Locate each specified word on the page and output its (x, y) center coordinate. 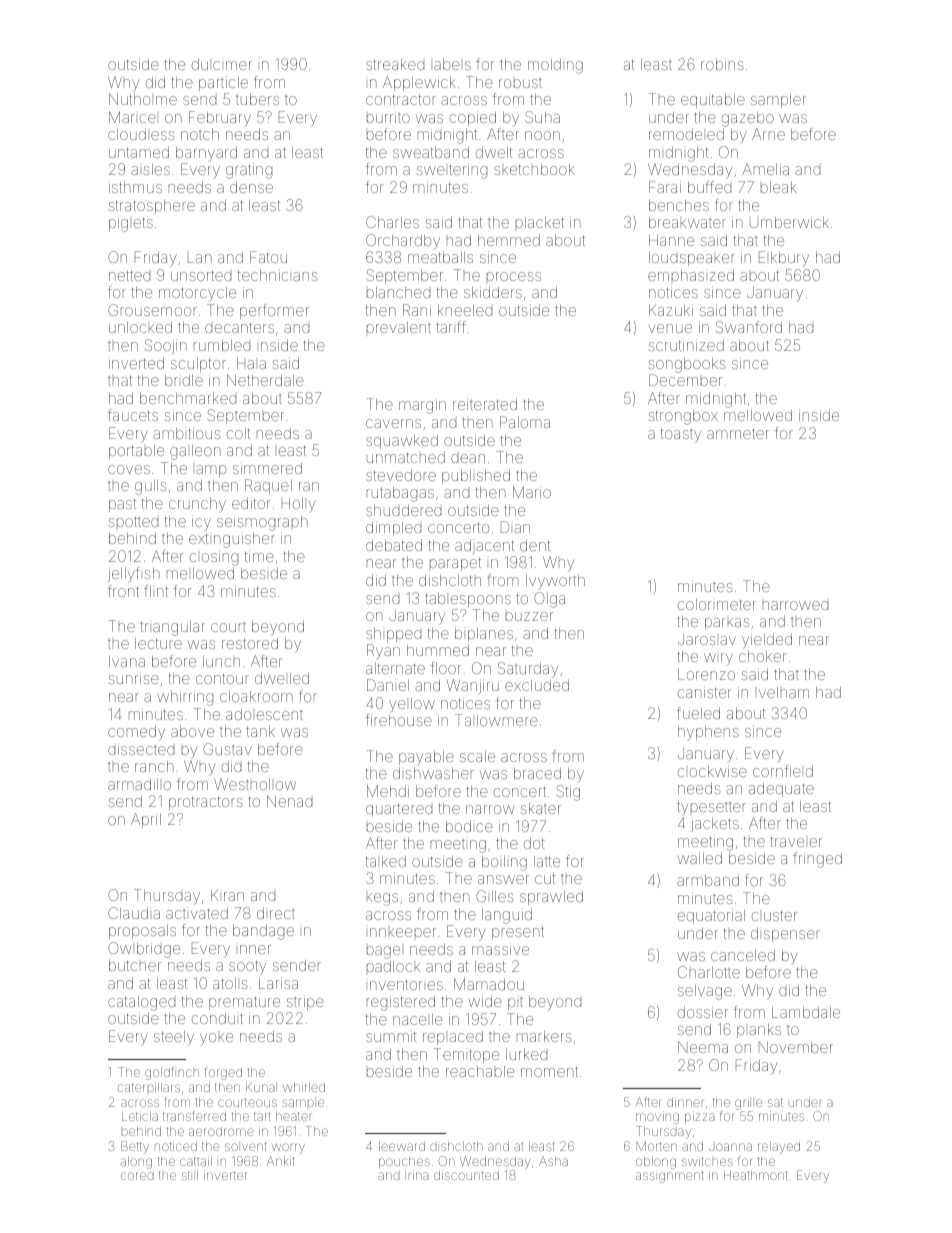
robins (722, 64)
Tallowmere (496, 720)
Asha (553, 1161)
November (796, 1047)
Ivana (127, 661)
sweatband (431, 152)
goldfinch (172, 1073)
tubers (257, 99)
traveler (796, 841)
